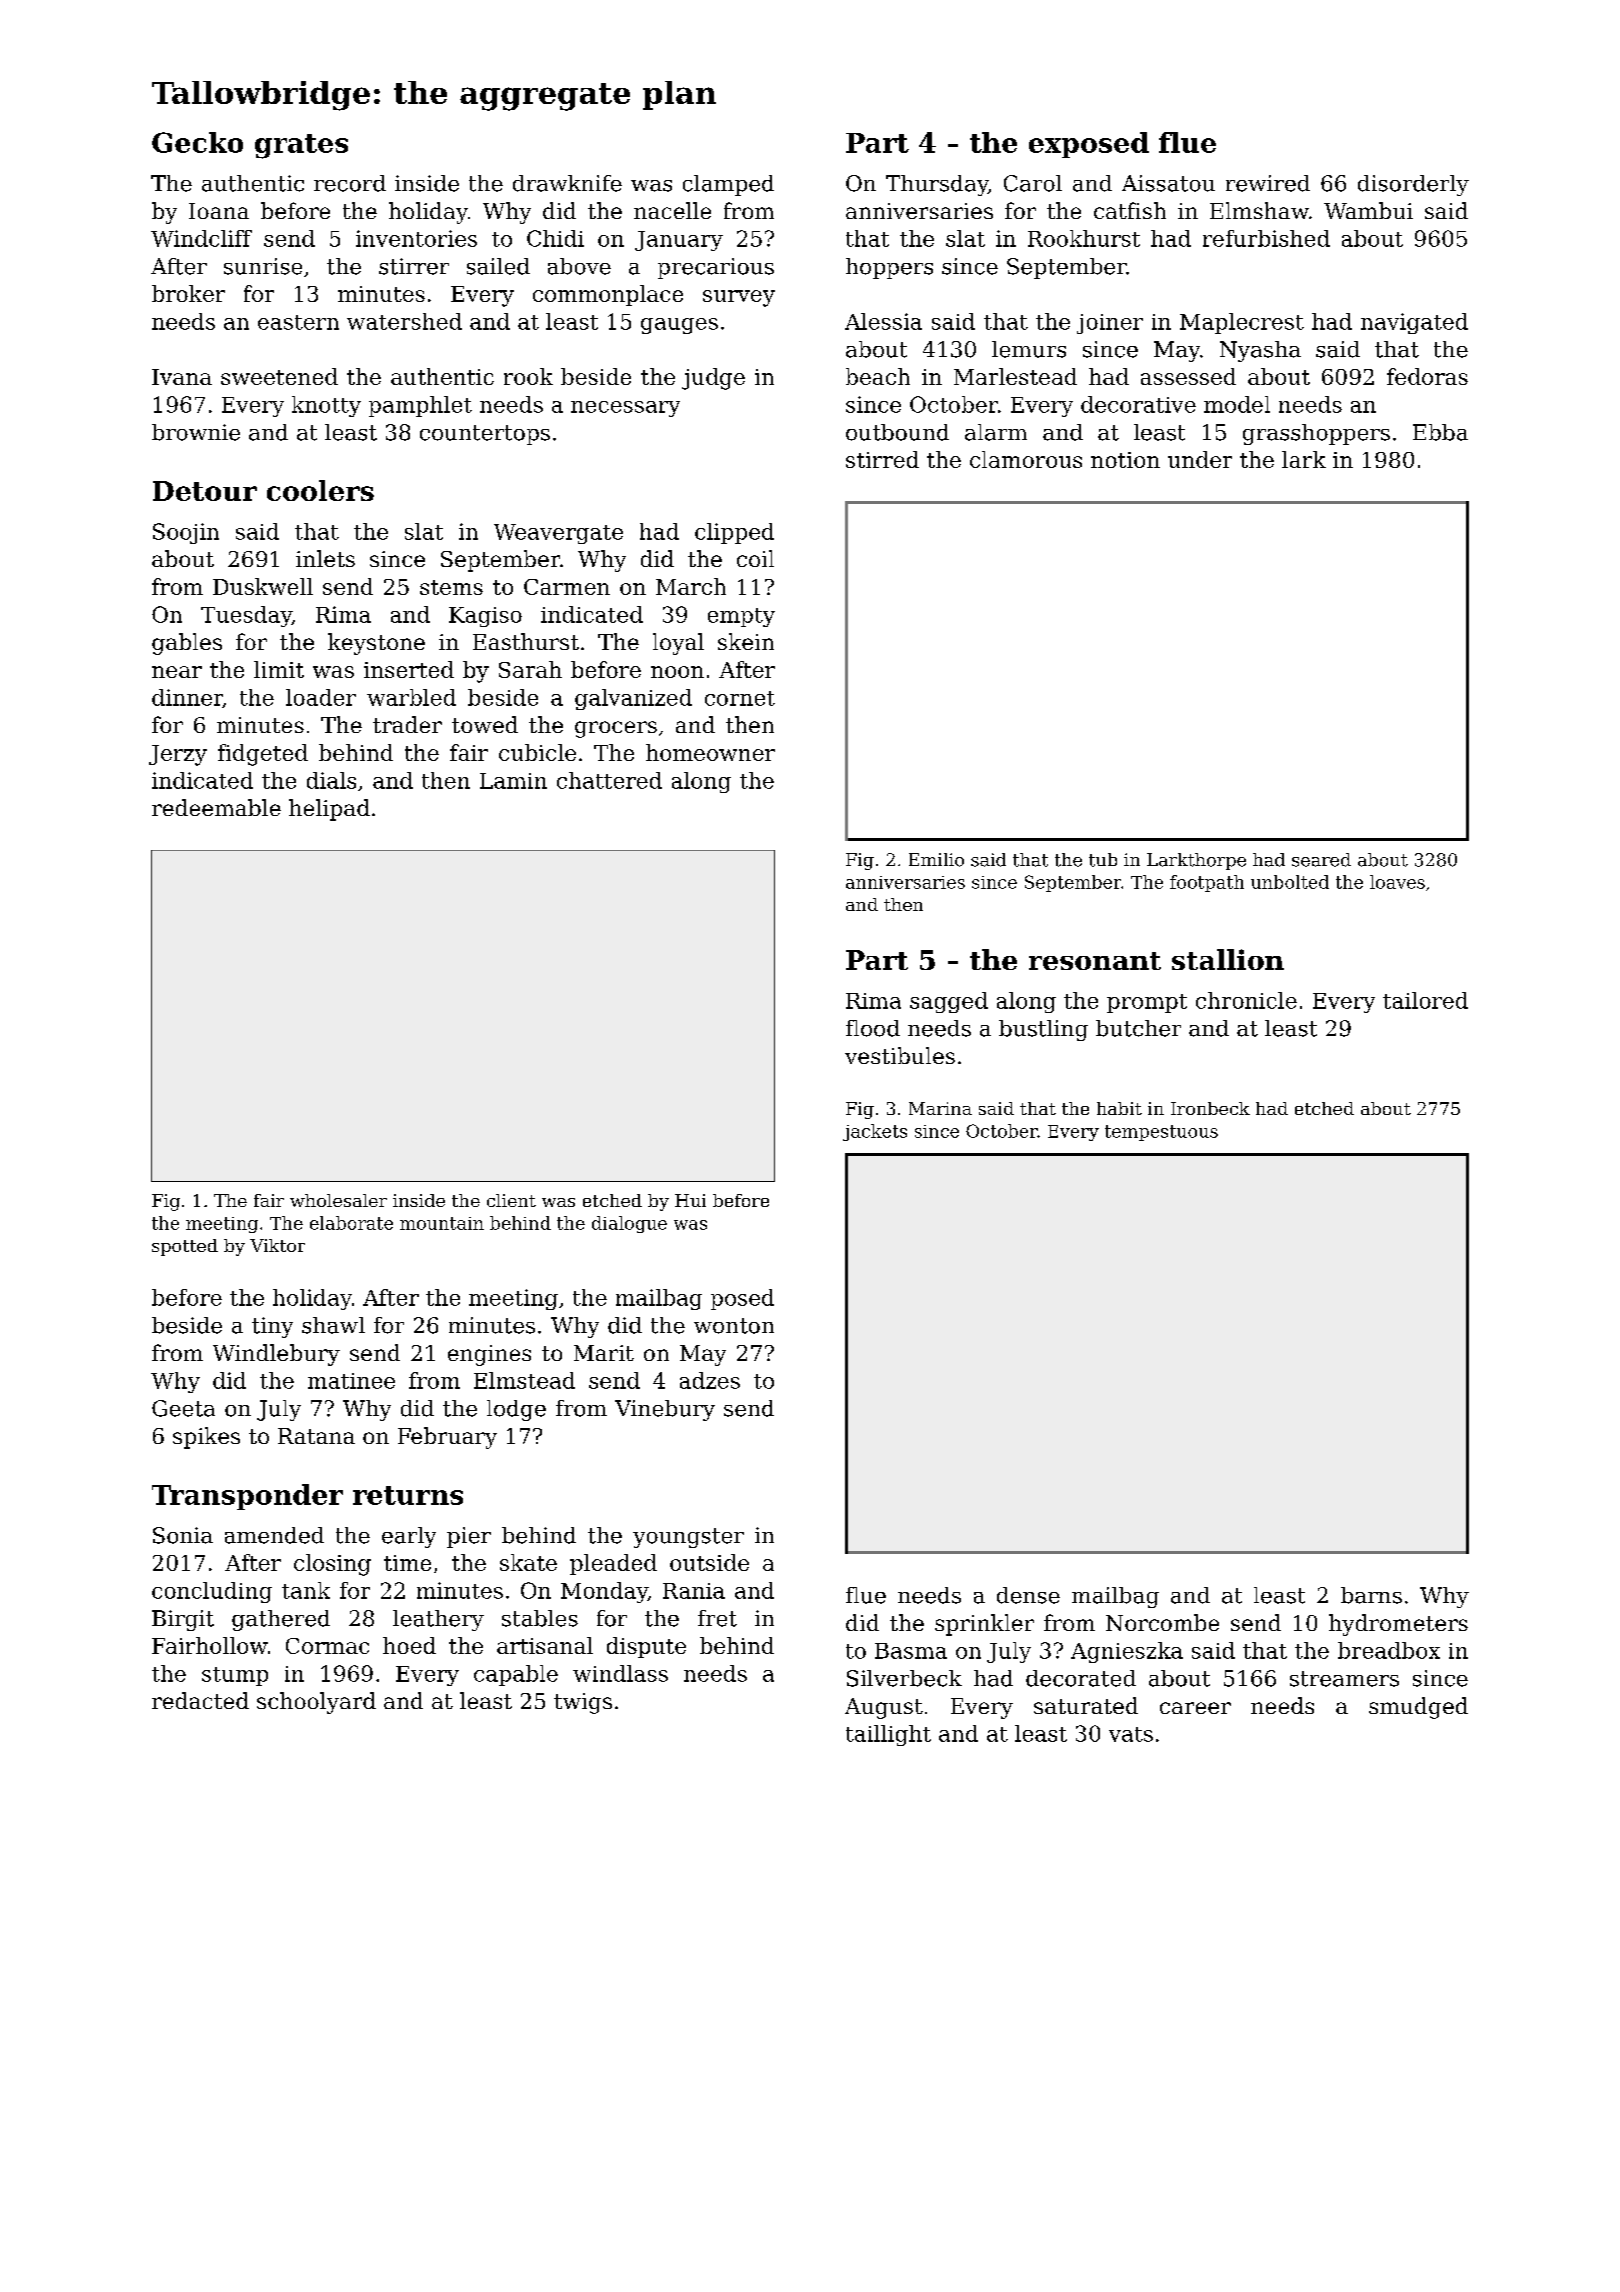  I want to click on seared, so click(1321, 860).
